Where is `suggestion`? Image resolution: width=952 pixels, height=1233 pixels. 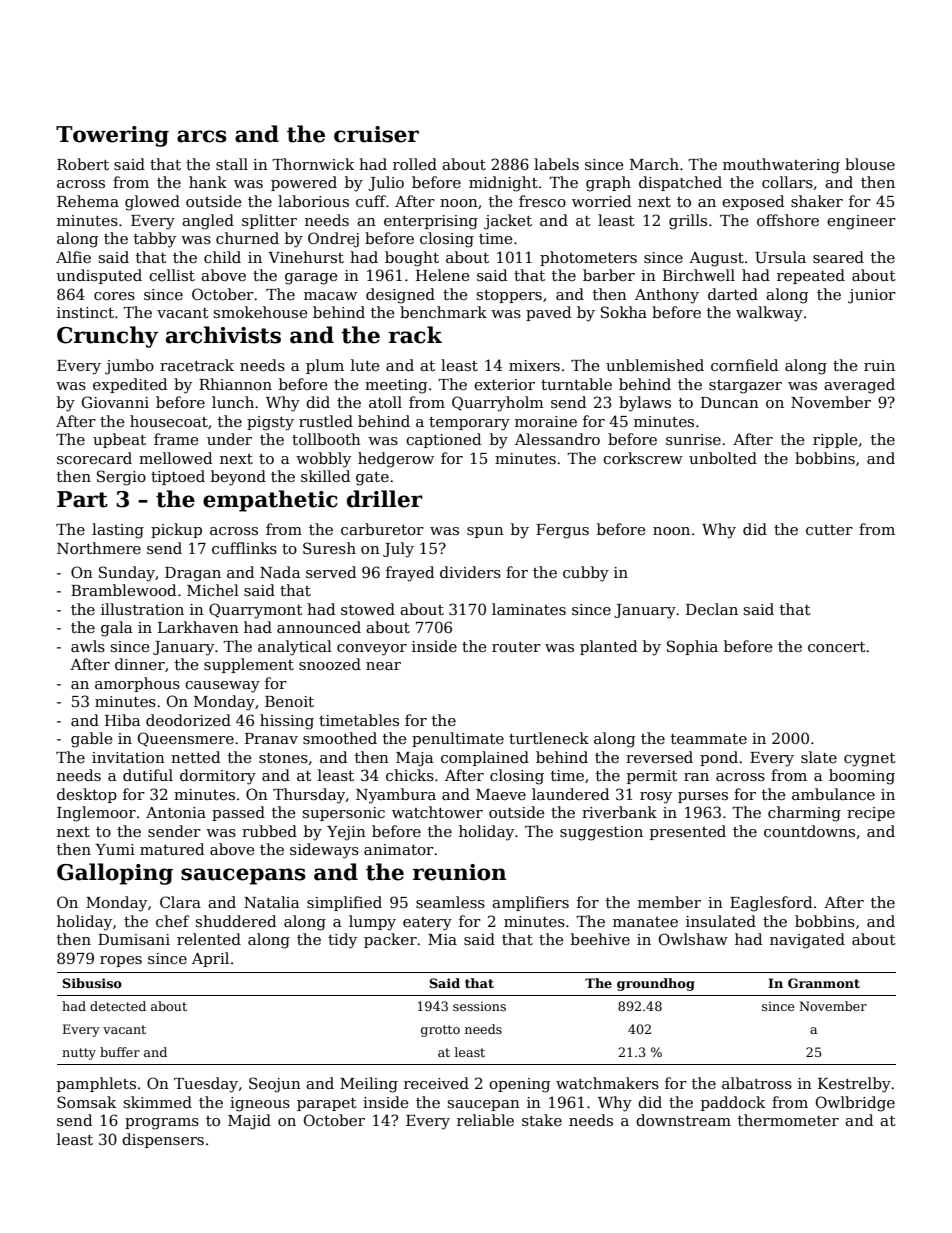 suggestion is located at coordinates (601, 833).
